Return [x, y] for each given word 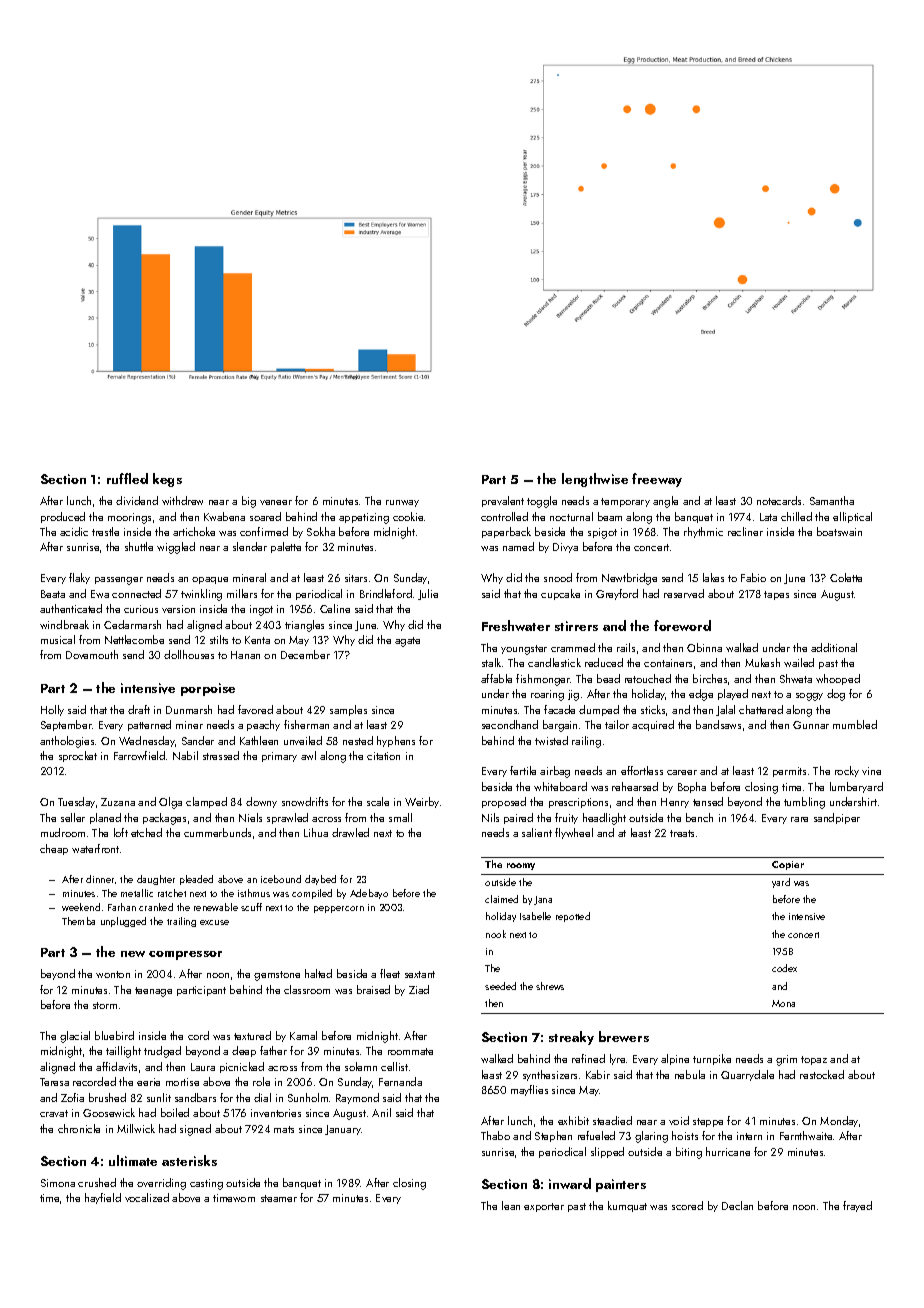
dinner [100, 879]
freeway [657, 480]
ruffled [127, 478]
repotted [573, 917]
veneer [276, 502]
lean [511, 1205]
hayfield [103, 1198]
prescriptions [578, 803]
